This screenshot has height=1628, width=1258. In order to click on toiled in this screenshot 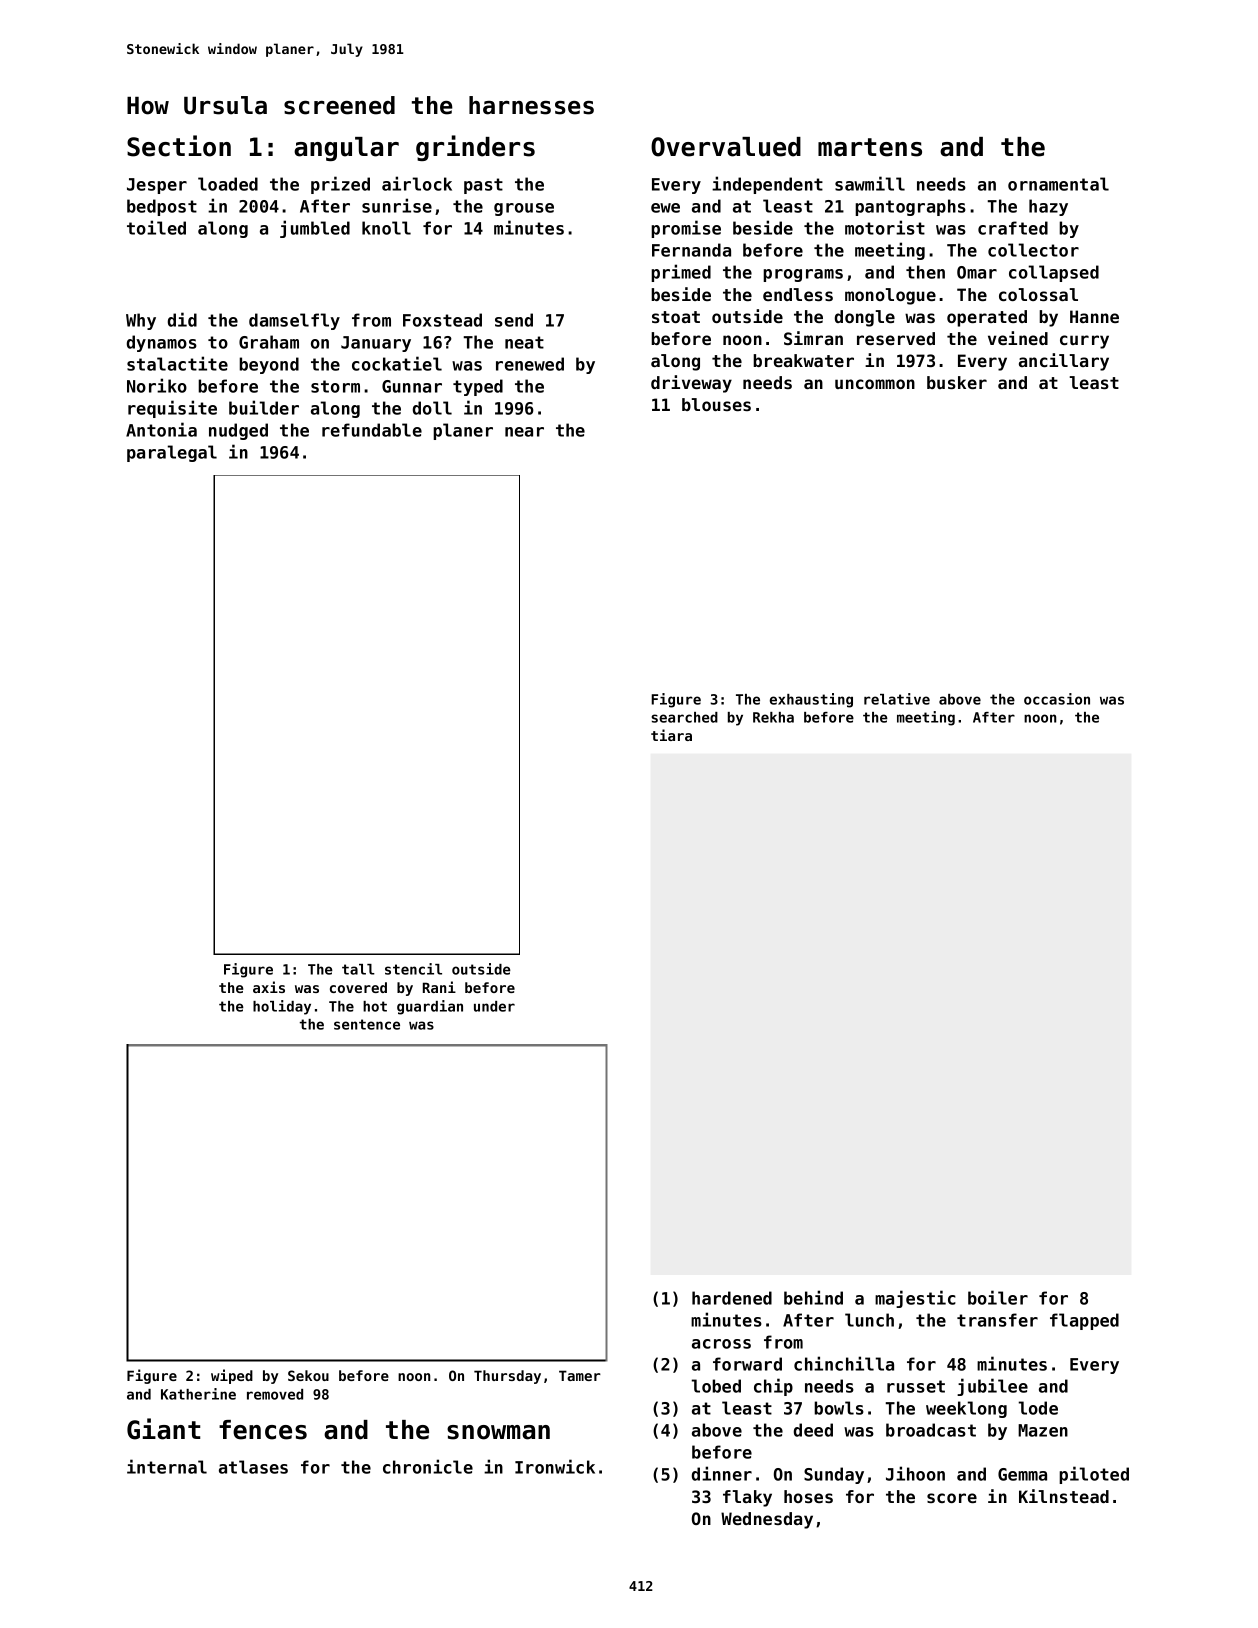, I will do `click(156, 227)`.
